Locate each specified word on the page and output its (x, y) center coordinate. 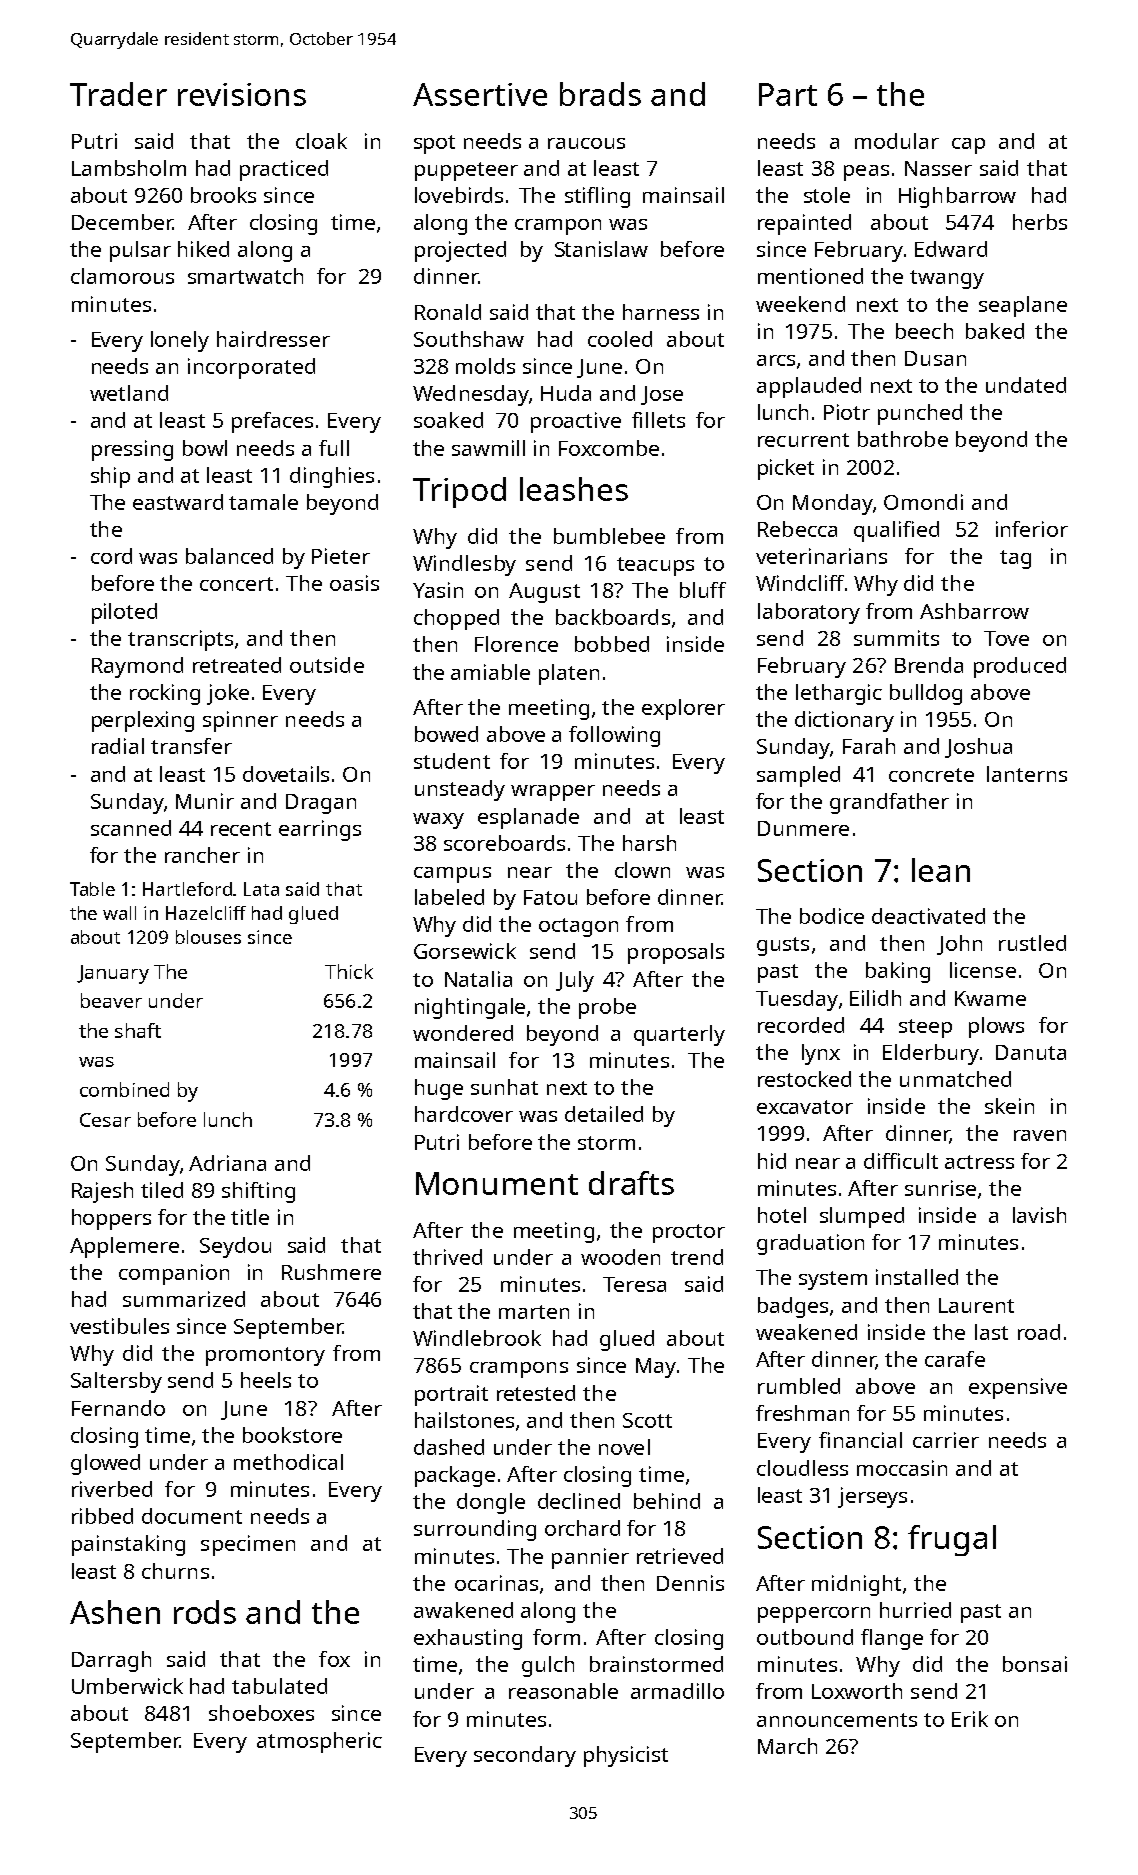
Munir (205, 801)
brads (600, 94)
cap (968, 146)
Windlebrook (477, 1338)
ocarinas (496, 1583)
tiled (162, 1190)
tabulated (279, 1686)
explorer (683, 709)
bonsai (1035, 1664)
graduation (810, 1244)
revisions (242, 94)
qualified (896, 531)
